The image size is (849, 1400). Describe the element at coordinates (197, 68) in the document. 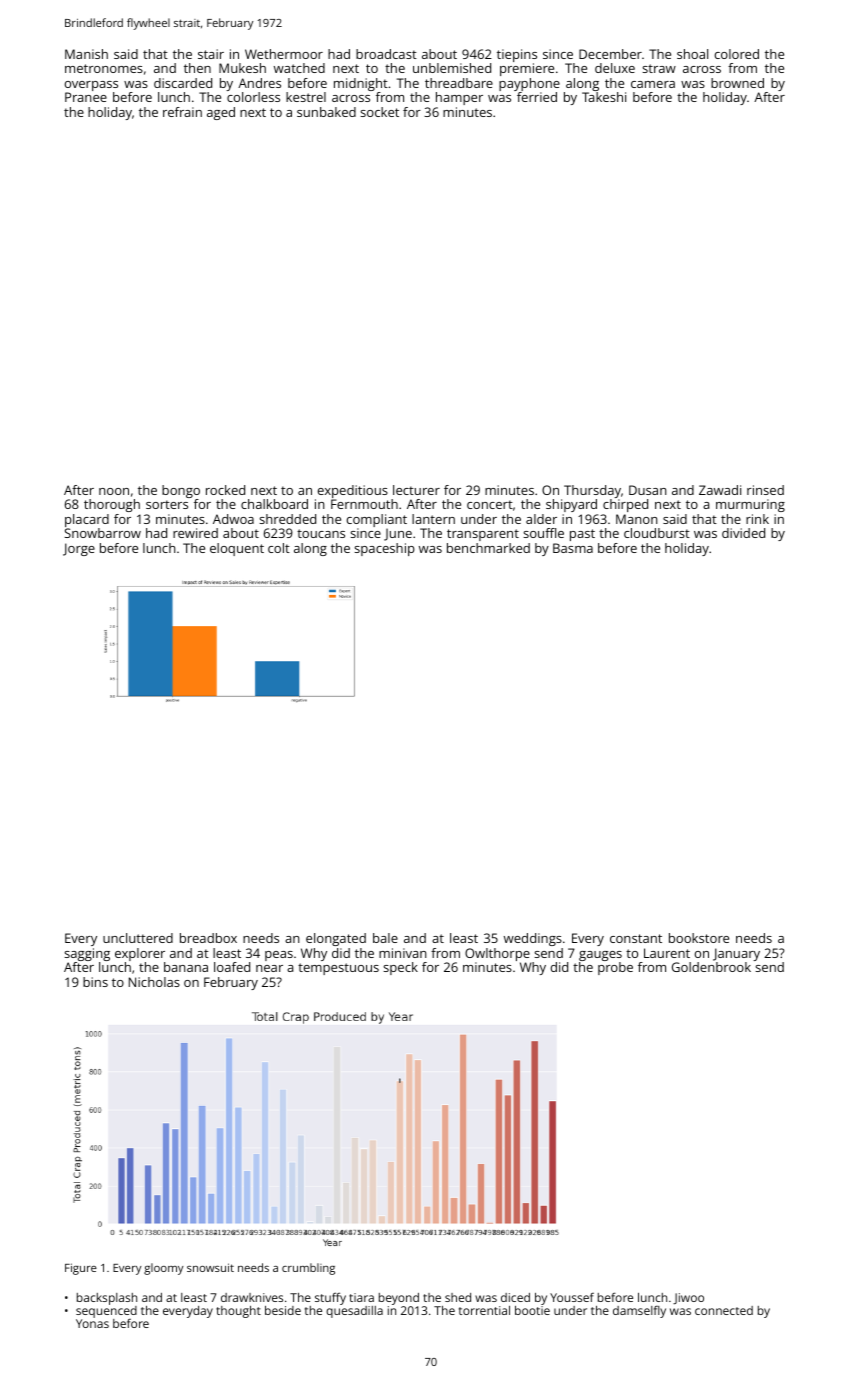

I see `then` at that location.
